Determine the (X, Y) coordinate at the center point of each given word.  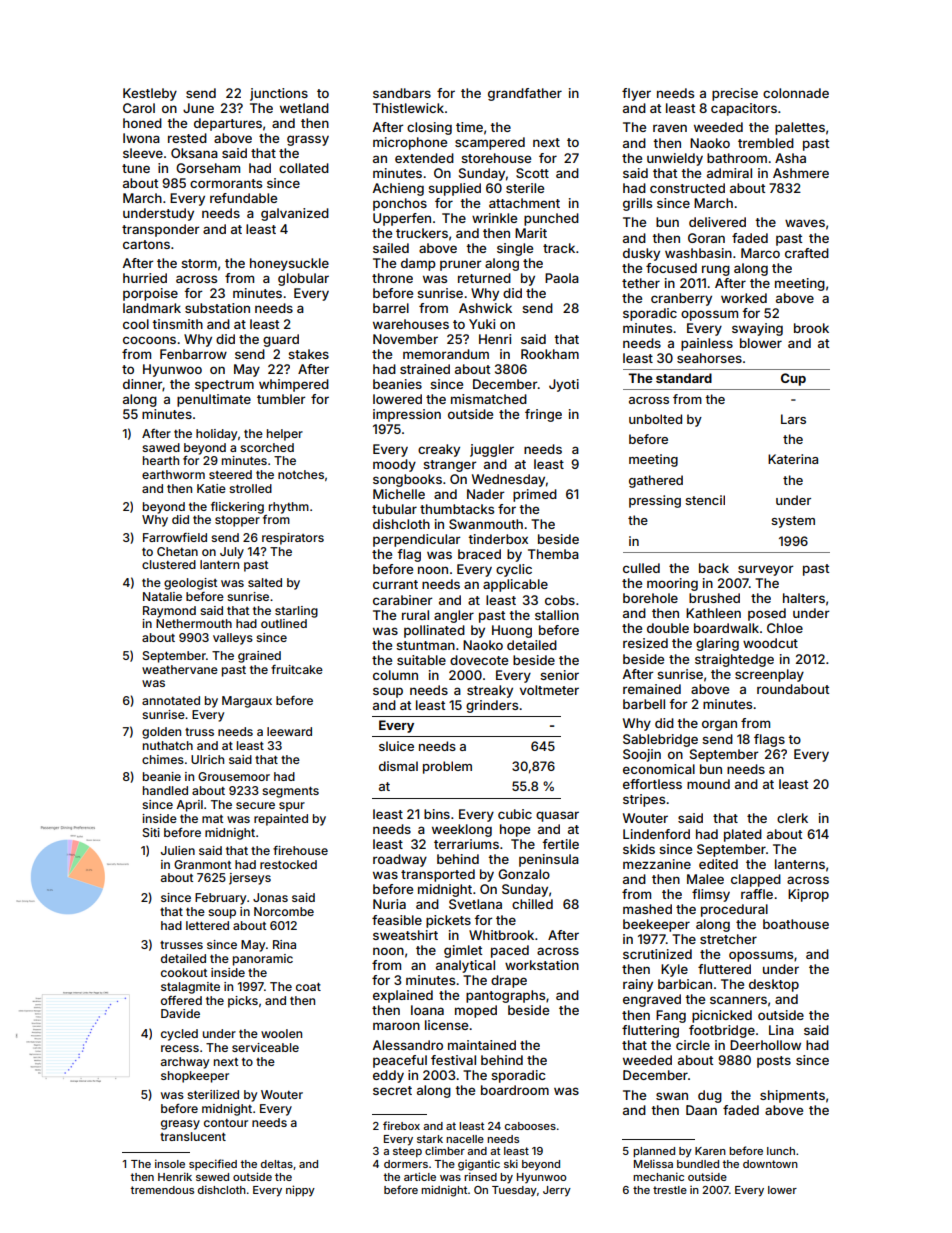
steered (230, 474)
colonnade (796, 93)
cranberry (681, 299)
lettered (207, 925)
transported (438, 875)
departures (228, 124)
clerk (792, 818)
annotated (171, 700)
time (469, 127)
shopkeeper (195, 1077)
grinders (492, 706)
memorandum (446, 354)
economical (659, 769)
